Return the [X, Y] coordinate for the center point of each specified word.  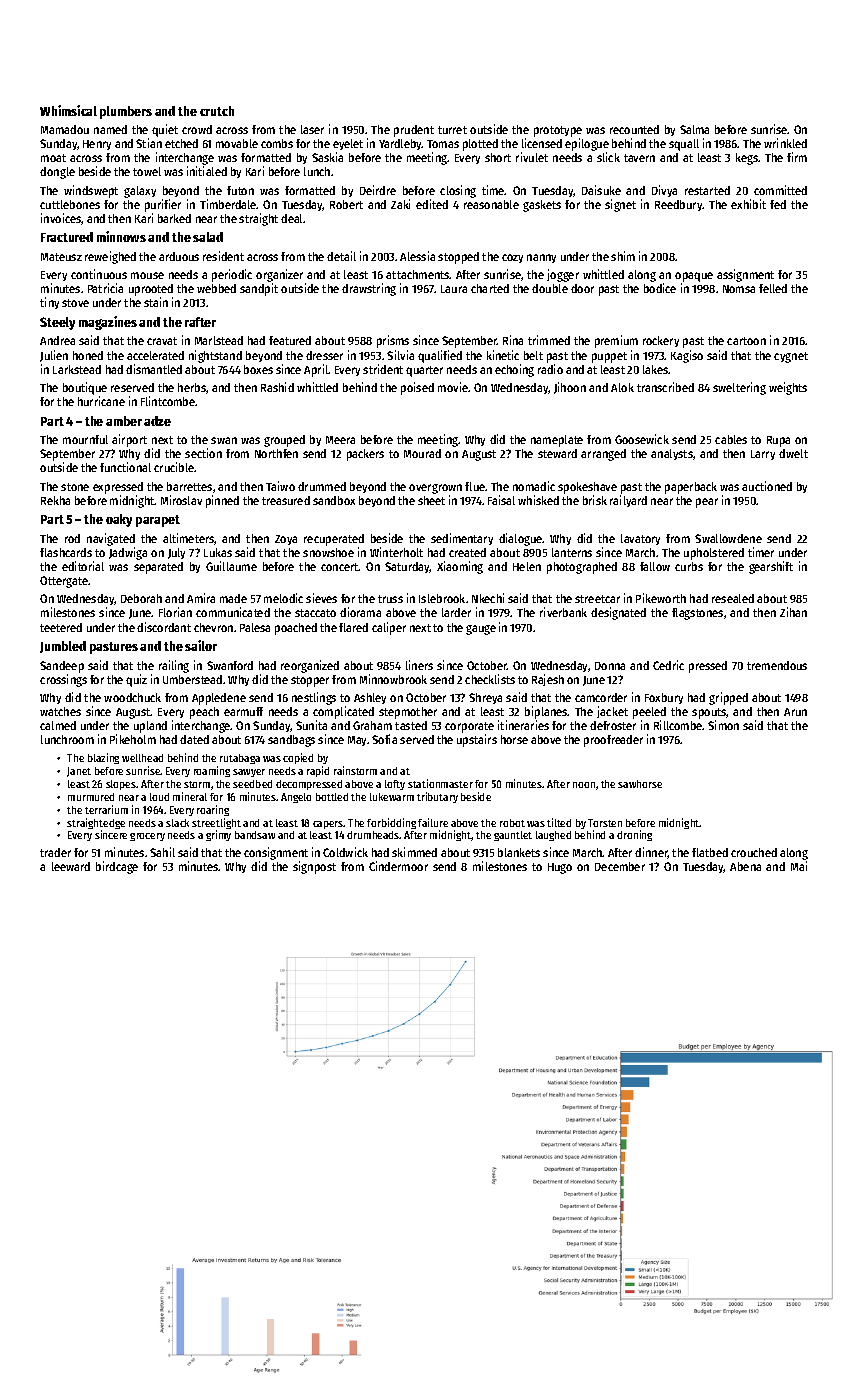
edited [432, 204]
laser [312, 129]
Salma [694, 129]
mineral [190, 796]
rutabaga [240, 759]
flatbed [710, 852]
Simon [723, 725]
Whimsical [68, 110]
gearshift [771, 567]
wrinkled [785, 143]
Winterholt [396, 552]
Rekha [55, 500]
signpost [314, 867]
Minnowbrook [393, 679]
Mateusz [61, 257]
